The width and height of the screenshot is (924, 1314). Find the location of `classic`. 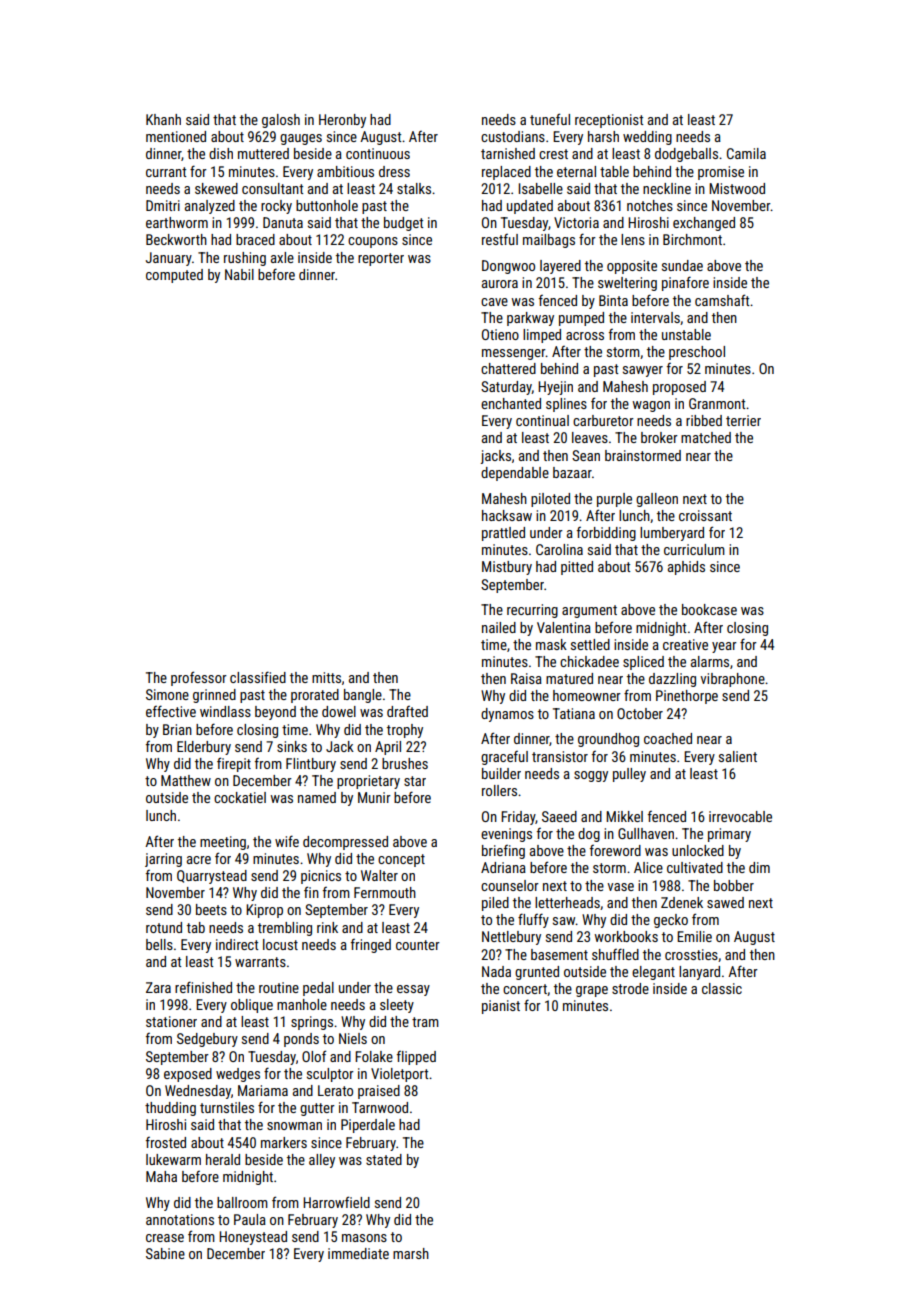

classic is located at coordinates (722, 988).
